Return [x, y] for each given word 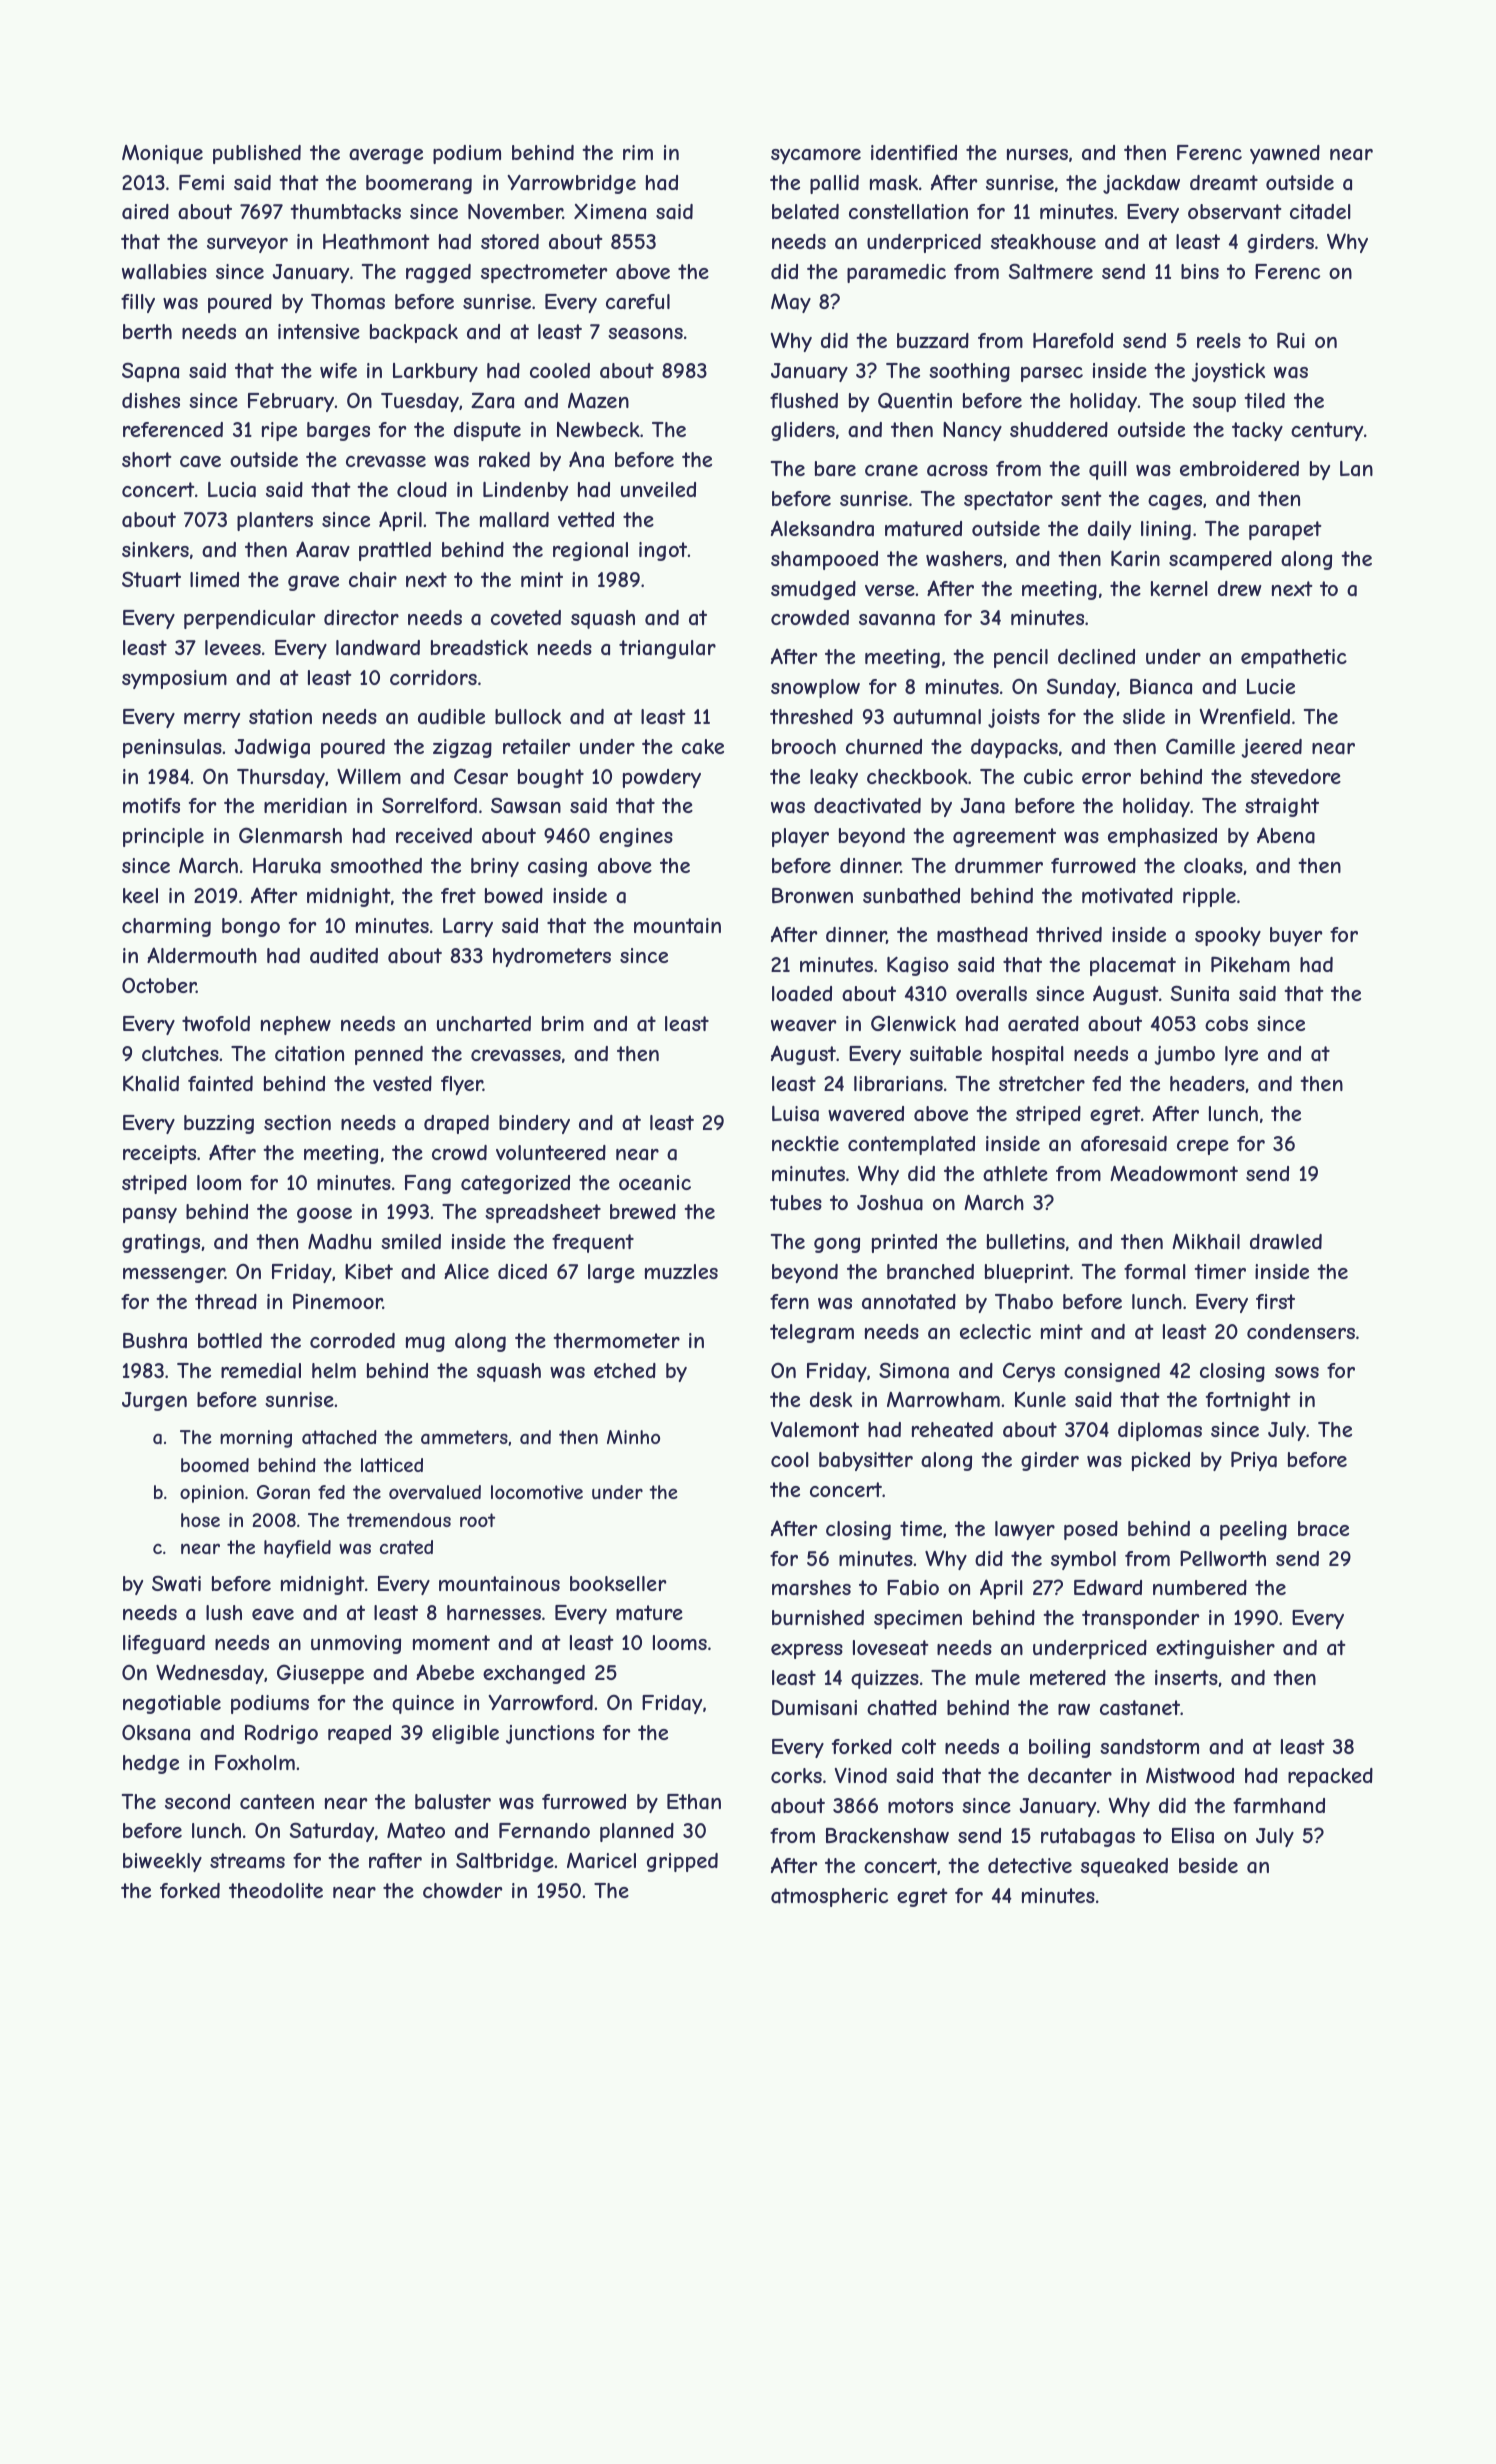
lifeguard [164, 1644]
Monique [162, 154]
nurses [1037, 154]
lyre [1241, 1055]
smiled [411, 1241]
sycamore [816, 156]
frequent [593, 1243]
